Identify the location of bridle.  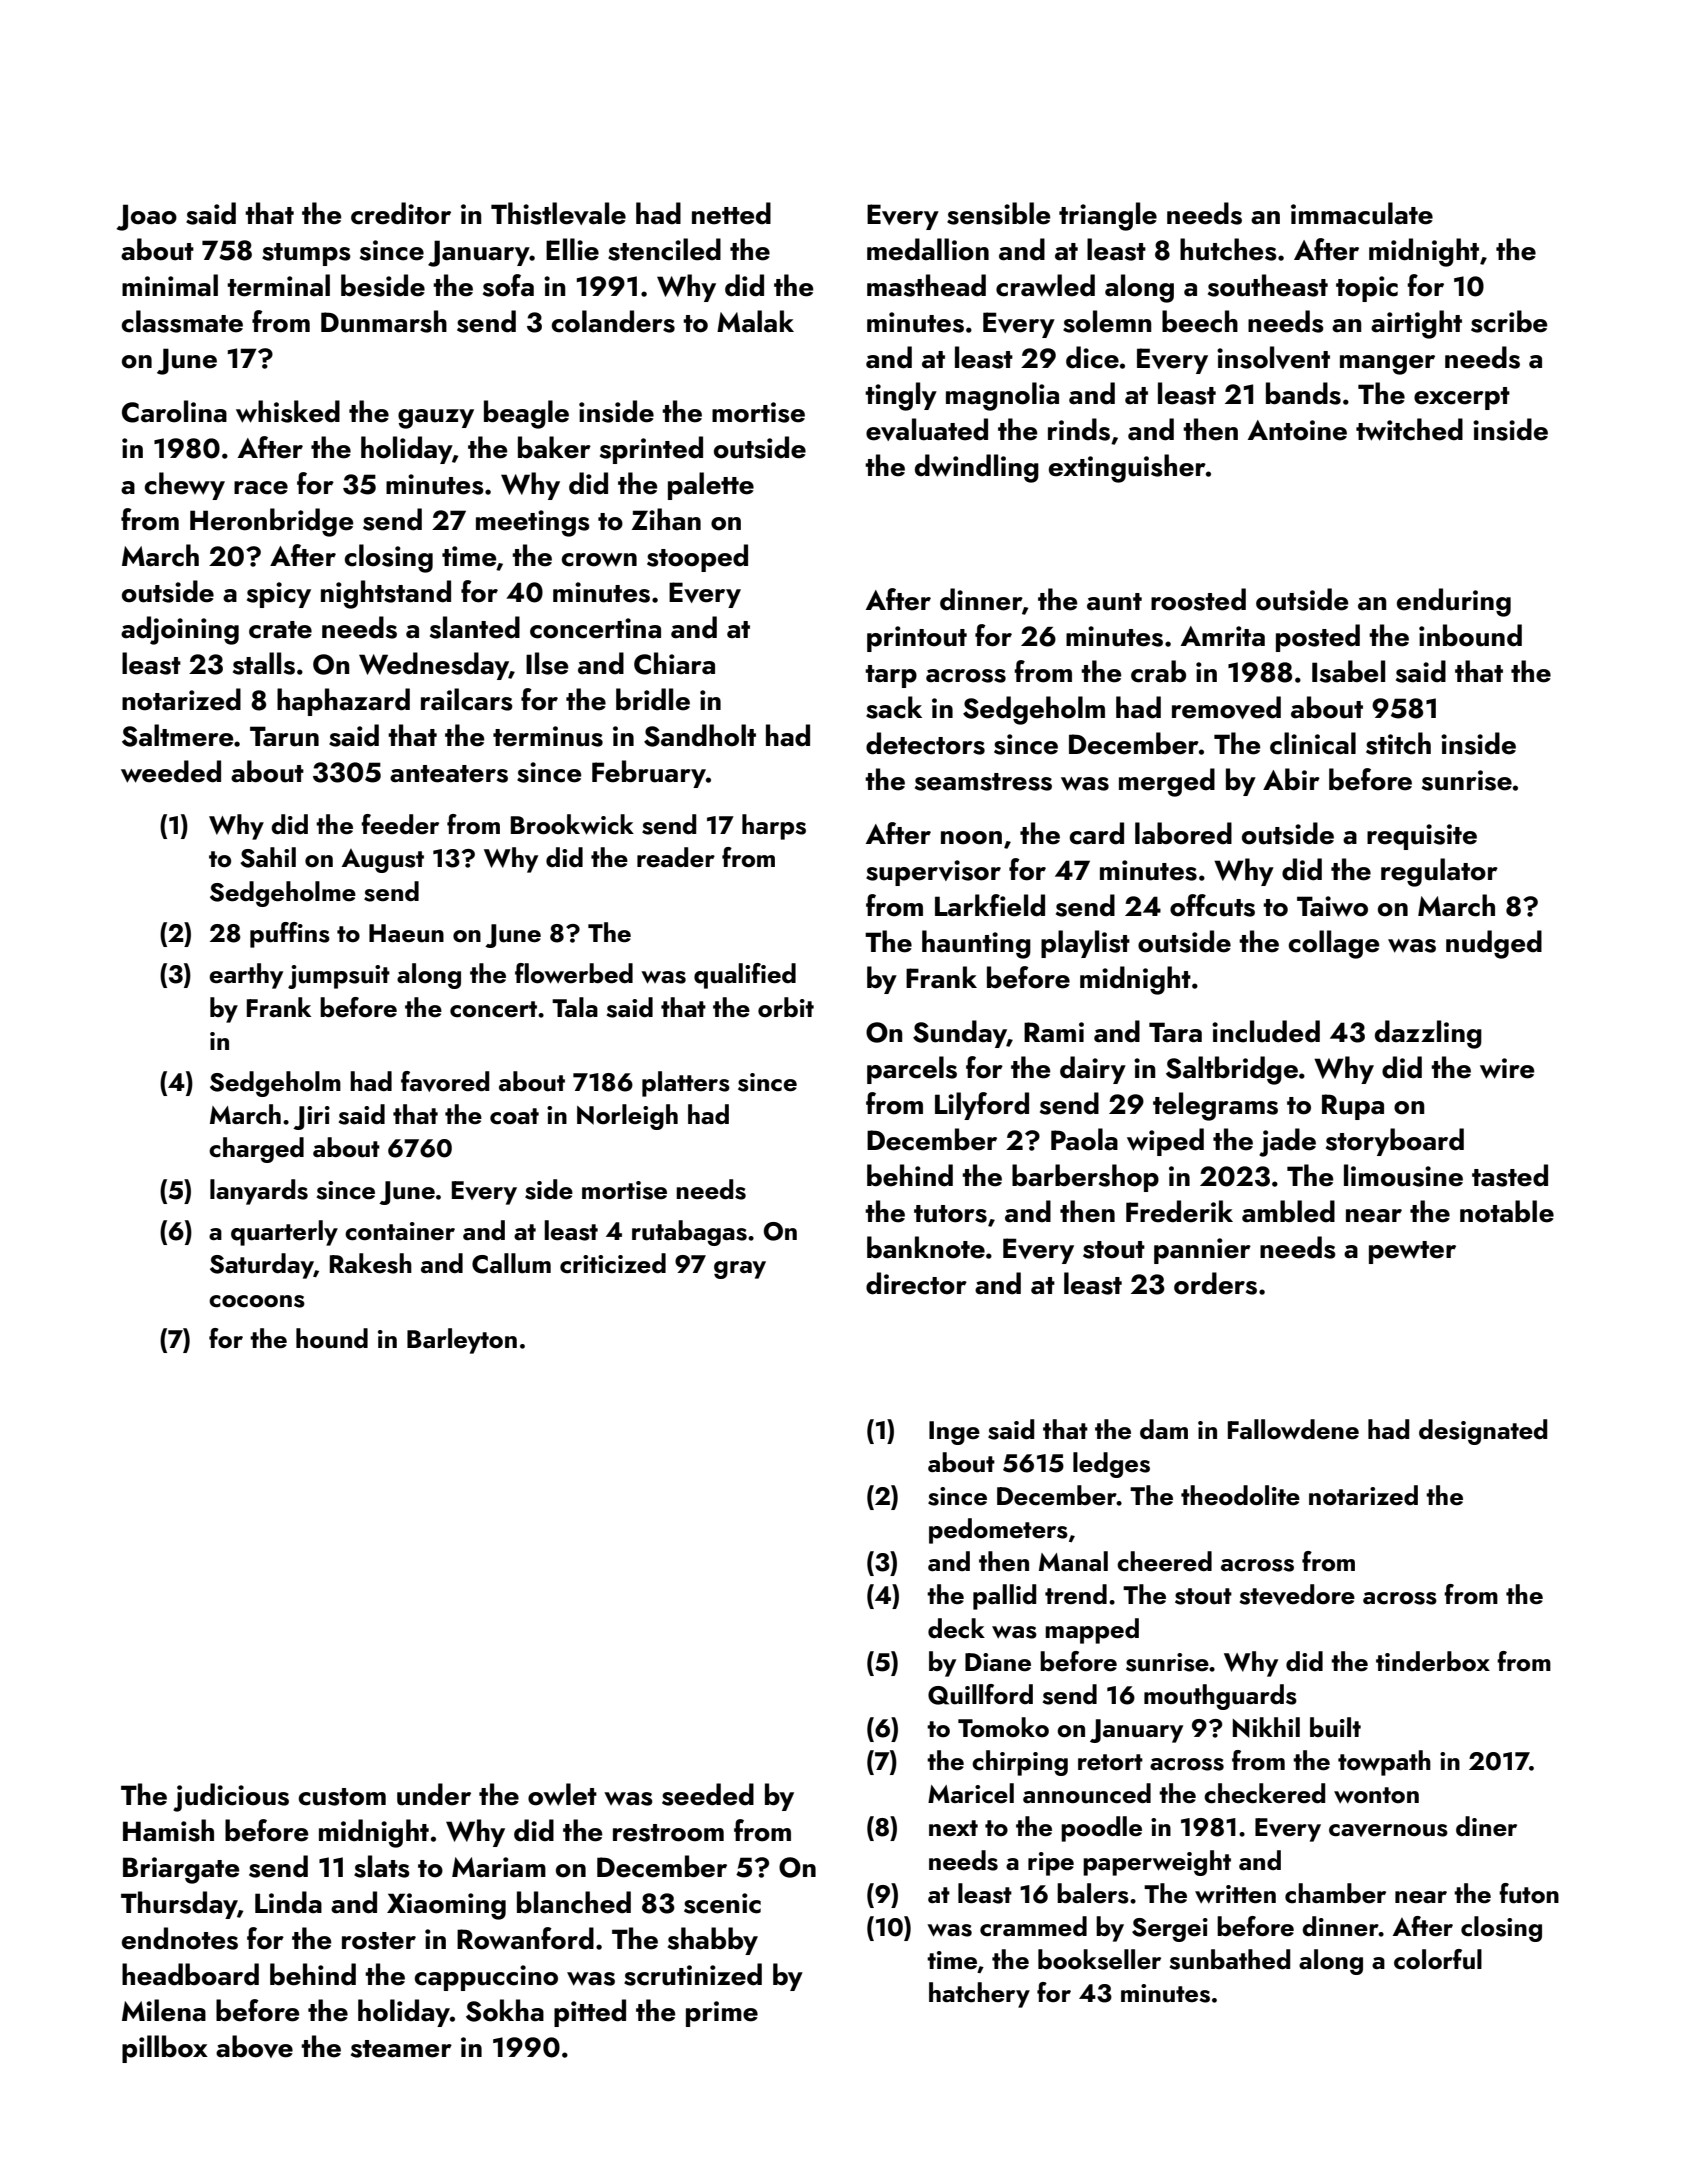
(653, 699).
